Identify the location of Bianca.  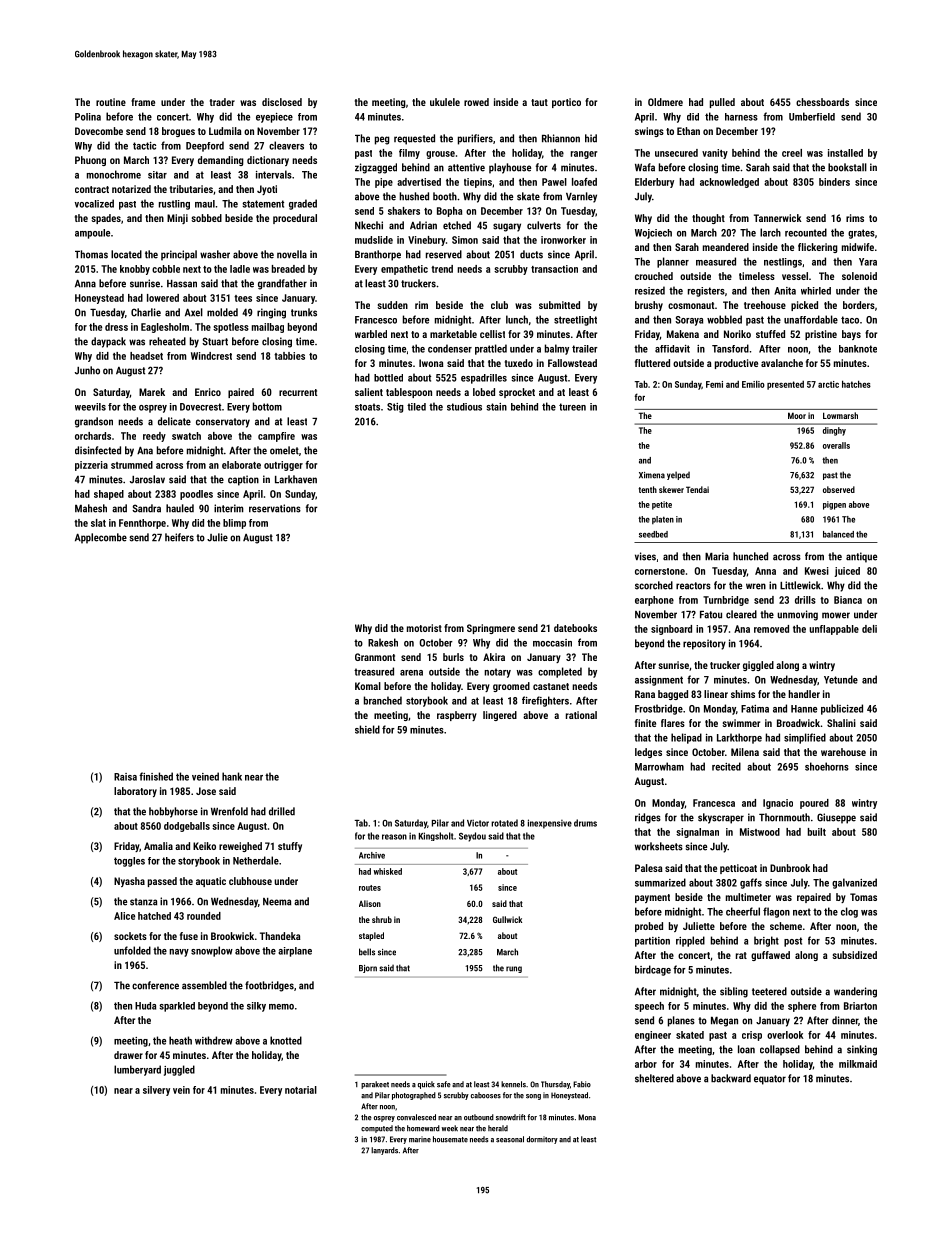
(848, 600).
